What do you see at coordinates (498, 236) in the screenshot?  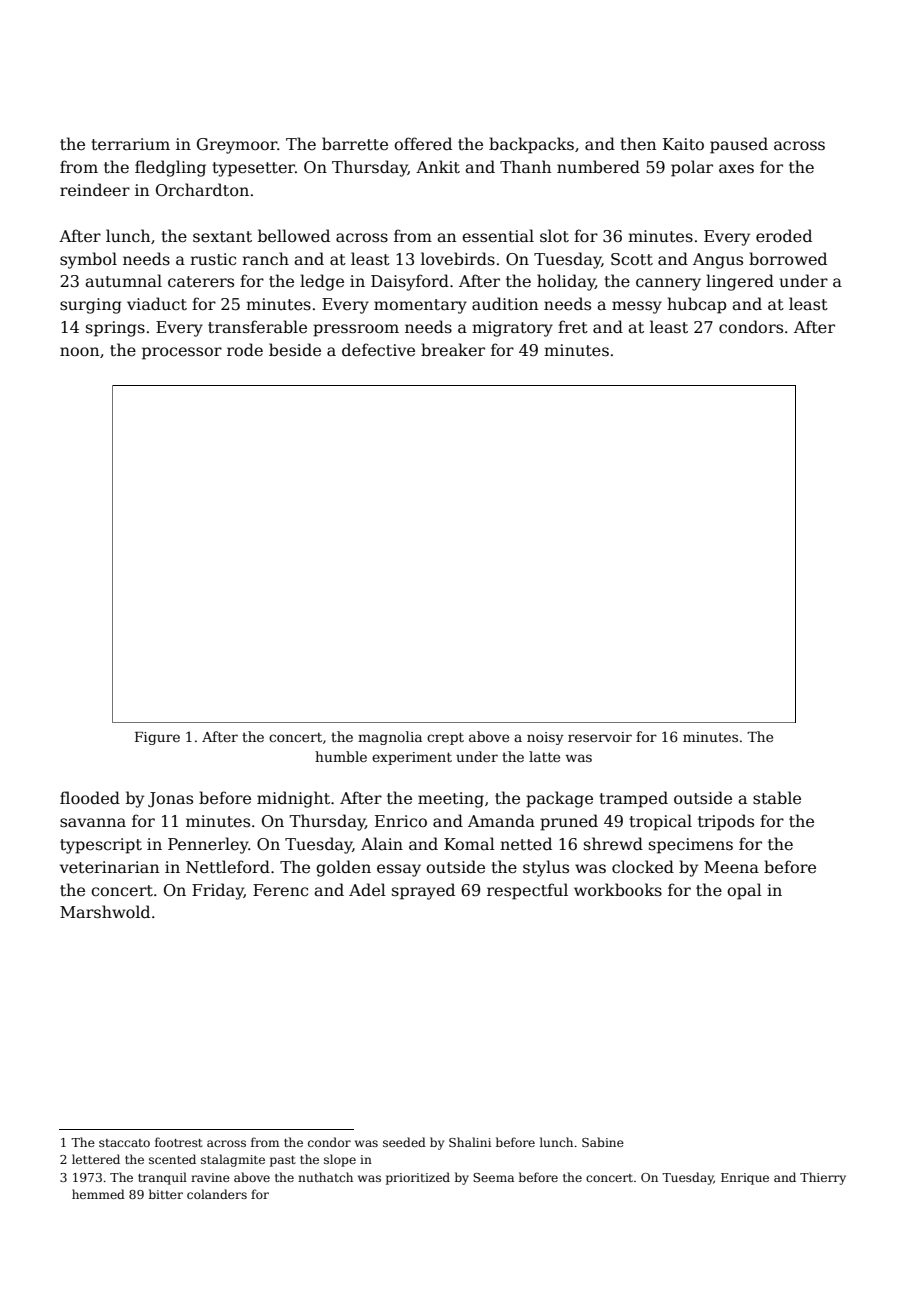 I see `essential` at bounding box center [498, 236].
